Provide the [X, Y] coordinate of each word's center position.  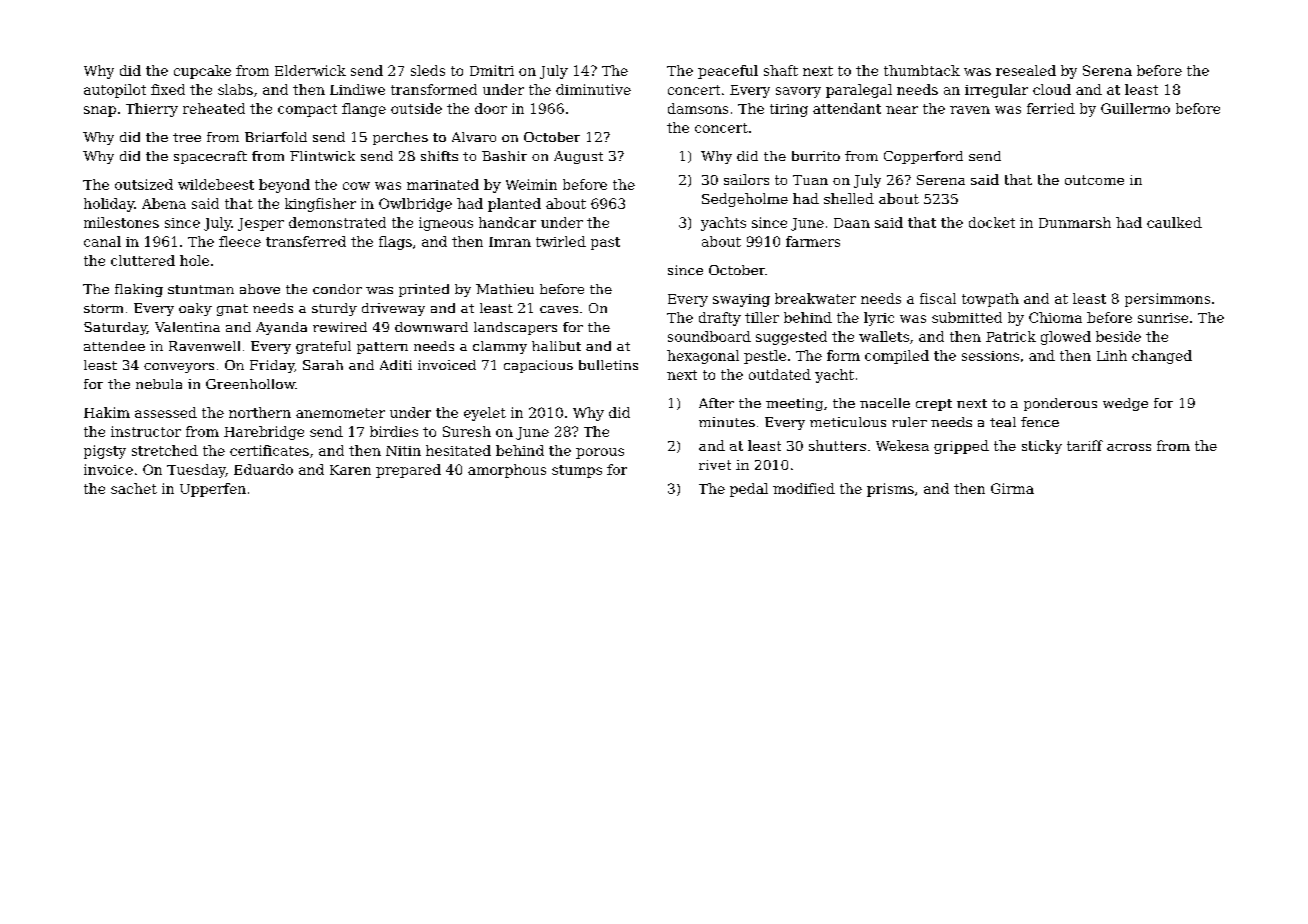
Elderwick [310, 70]
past [605, 243]
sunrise [1163, 318]
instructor [146, 431]
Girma [1012, 488]
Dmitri [492, 70]
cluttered [143, 260]
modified [804, 488]
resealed [1026, 70]
